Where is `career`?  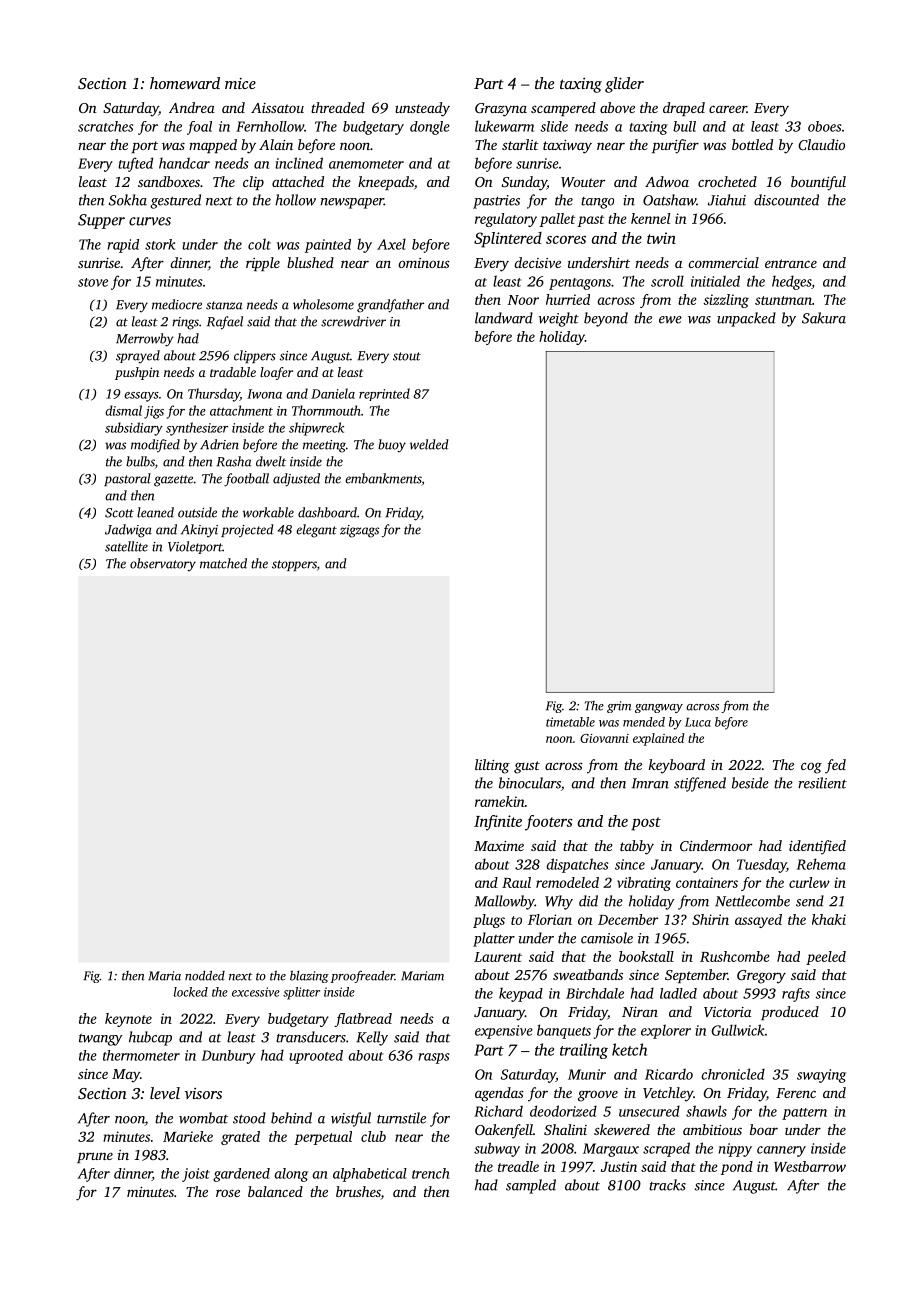
career is located at coordinates (728, 109).
